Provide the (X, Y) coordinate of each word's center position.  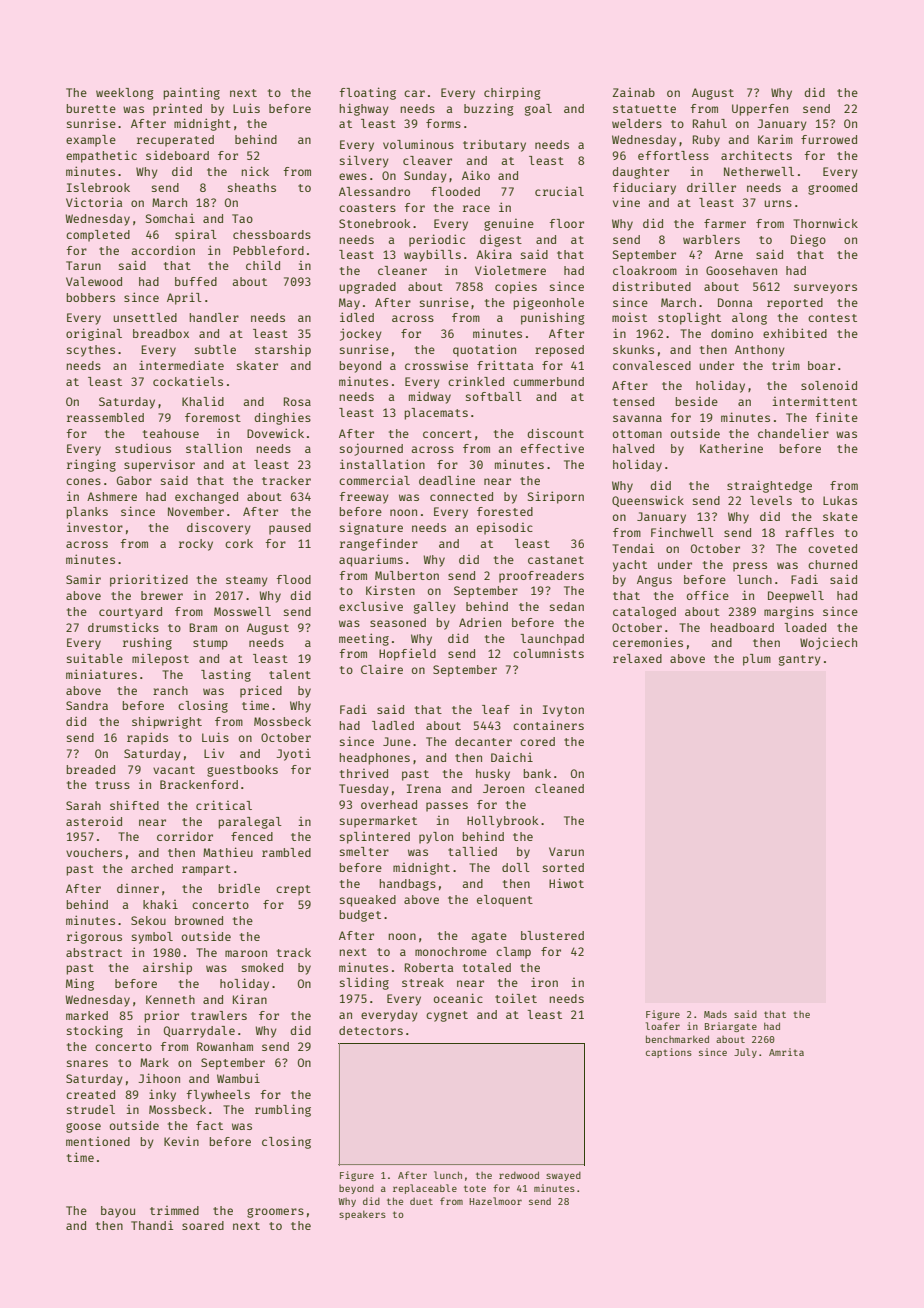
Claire (382, 669)
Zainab (634, 92)
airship (167, 968)
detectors (371, 1030)
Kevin (181, 1141)
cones (83, 481)
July (745, 1053)
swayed (563, 1176)
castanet (556, 560)
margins (789, 612)
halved (633, 448)
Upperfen (760, 110)
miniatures (101, 674)
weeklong (125, 94)
